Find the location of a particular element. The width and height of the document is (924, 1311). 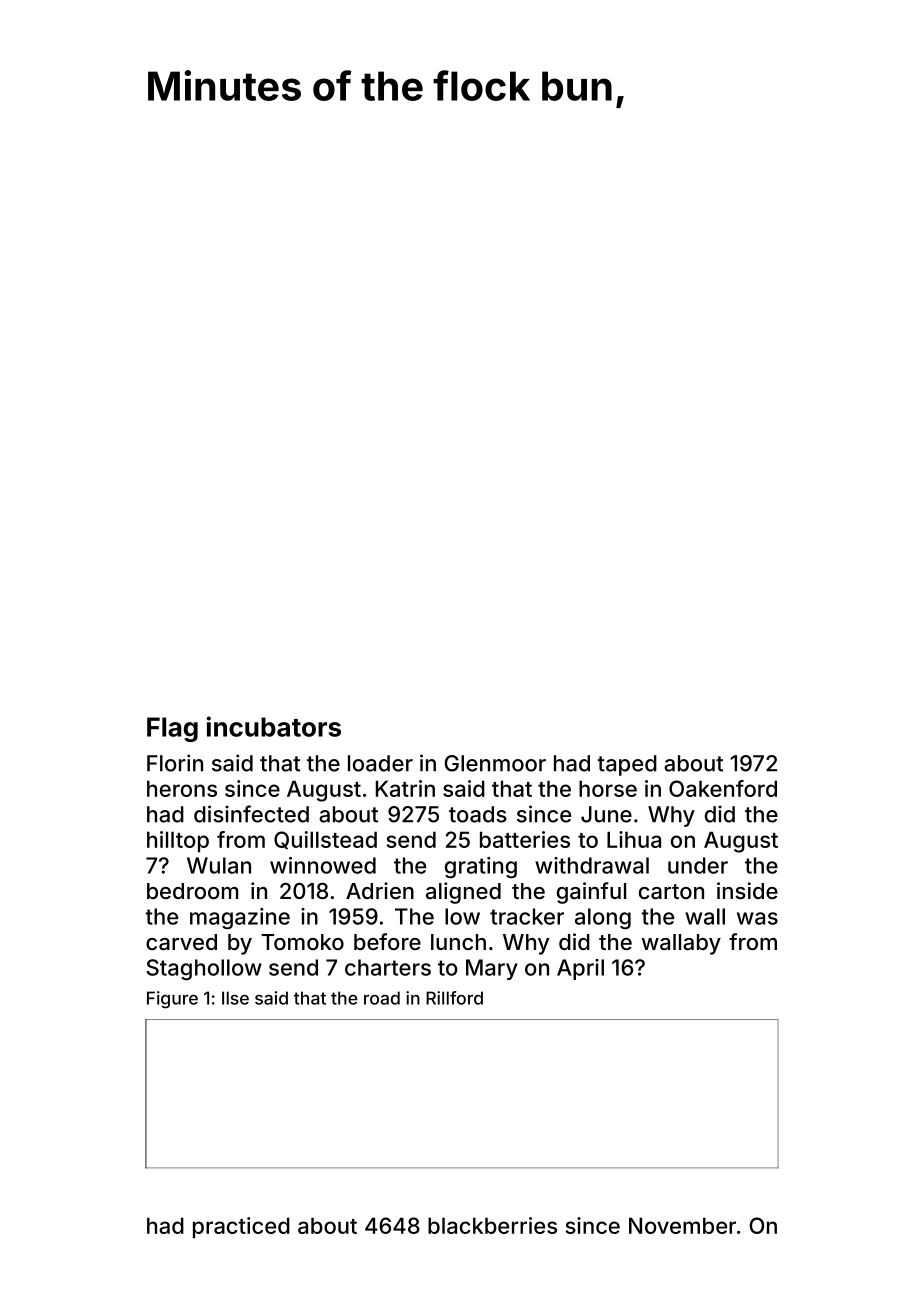

Wulan is located at coordinates (219, 865).
